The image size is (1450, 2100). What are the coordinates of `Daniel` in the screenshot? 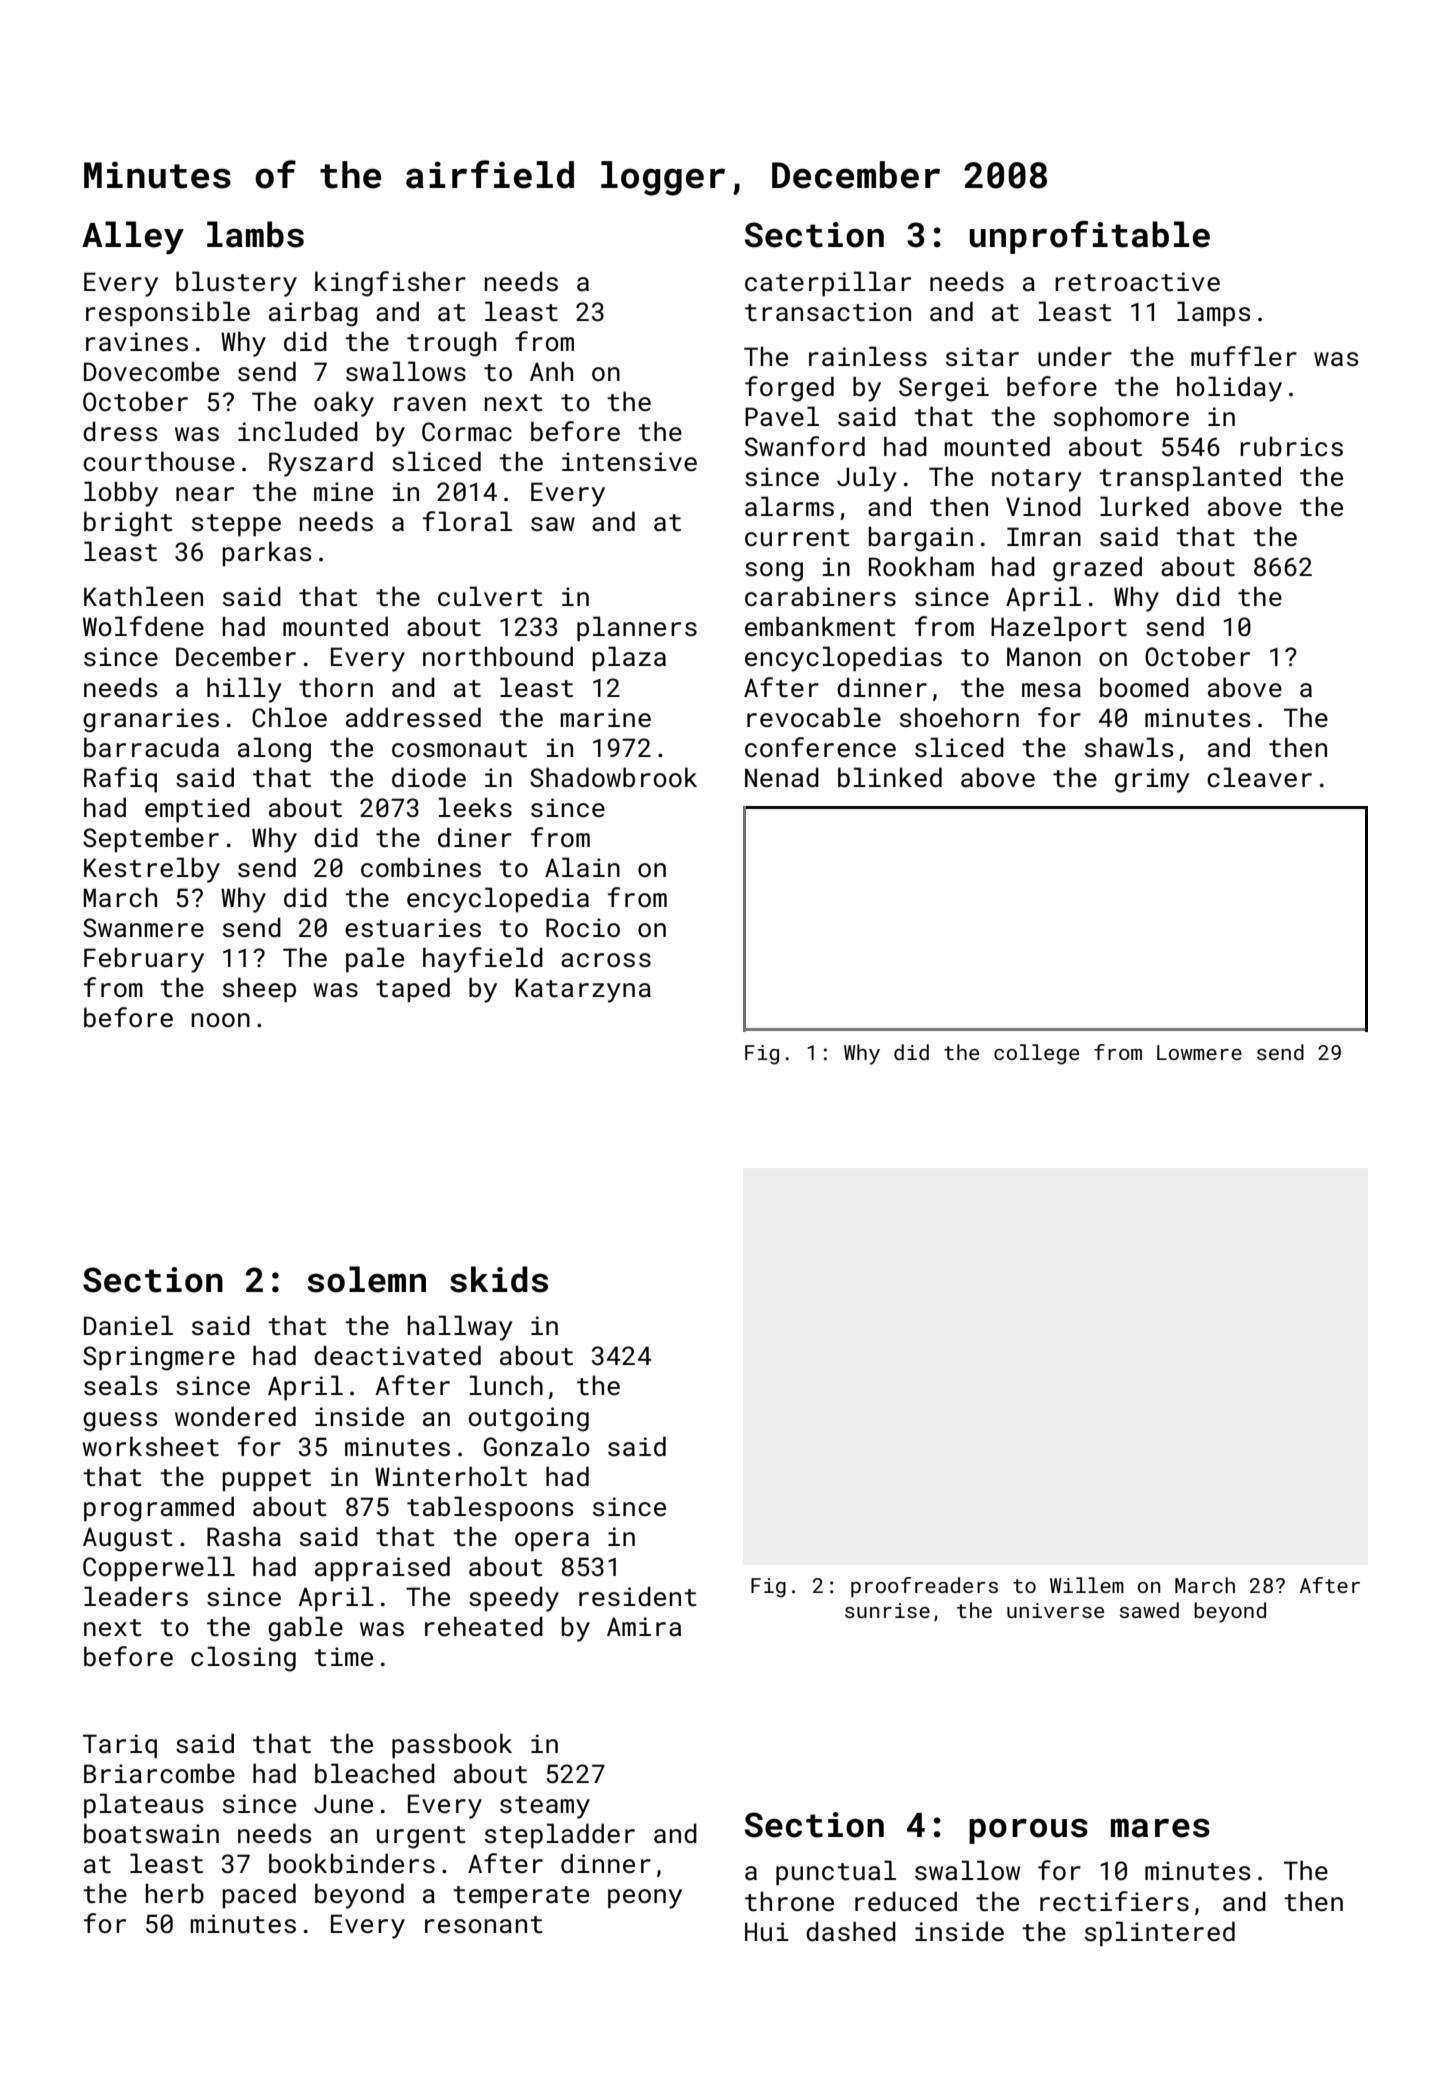 It's located at (128, 1325).
